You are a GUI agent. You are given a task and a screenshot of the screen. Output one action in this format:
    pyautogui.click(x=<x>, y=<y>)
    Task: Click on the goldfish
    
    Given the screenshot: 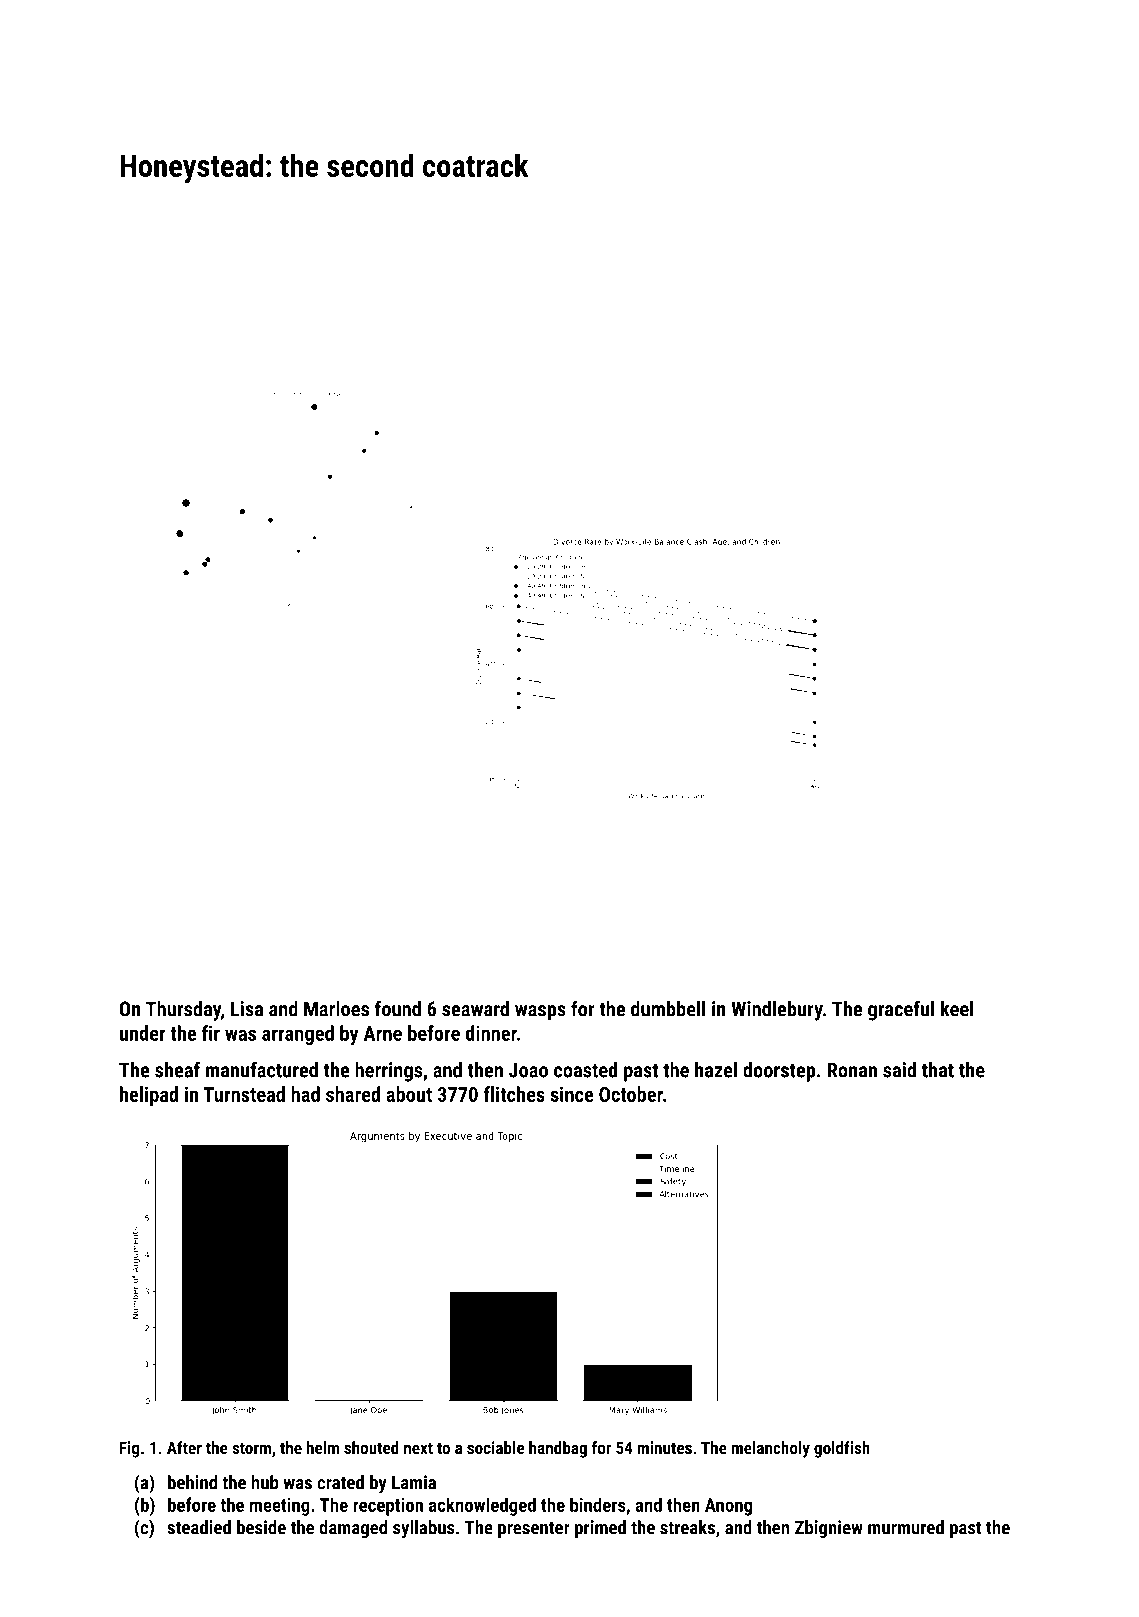 What is the action you would take?
    pyautogui.click(x=842, y=1449)
